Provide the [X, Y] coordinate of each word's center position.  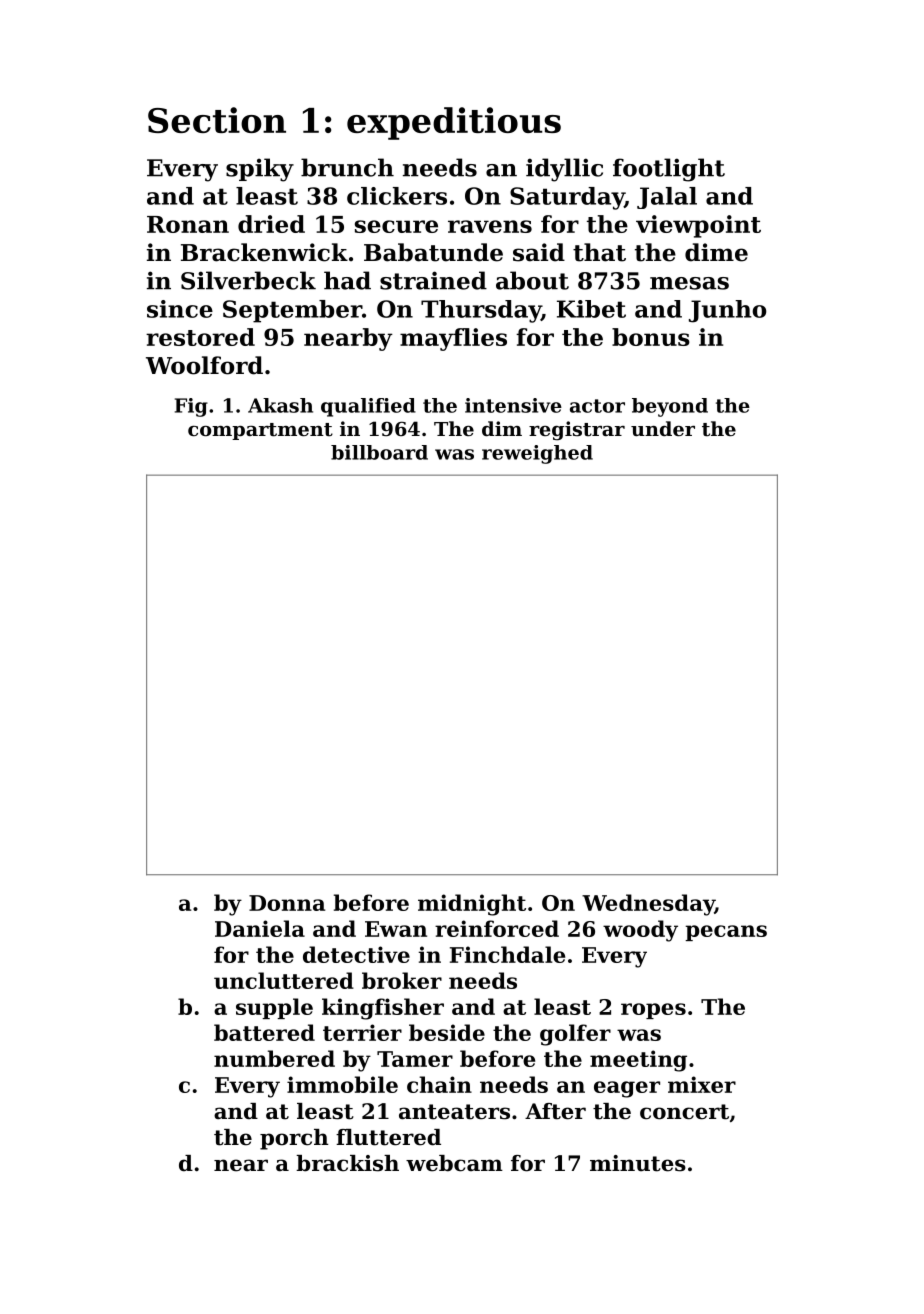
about [532, 280]
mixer [702, 1084]
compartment [260, 431]
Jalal [667, 198]
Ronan [188, 224]
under [663, 428]
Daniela [260, 928]
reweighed [537, 454]
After [555, 1111]
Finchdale [507, 954]
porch [294, 1139]
